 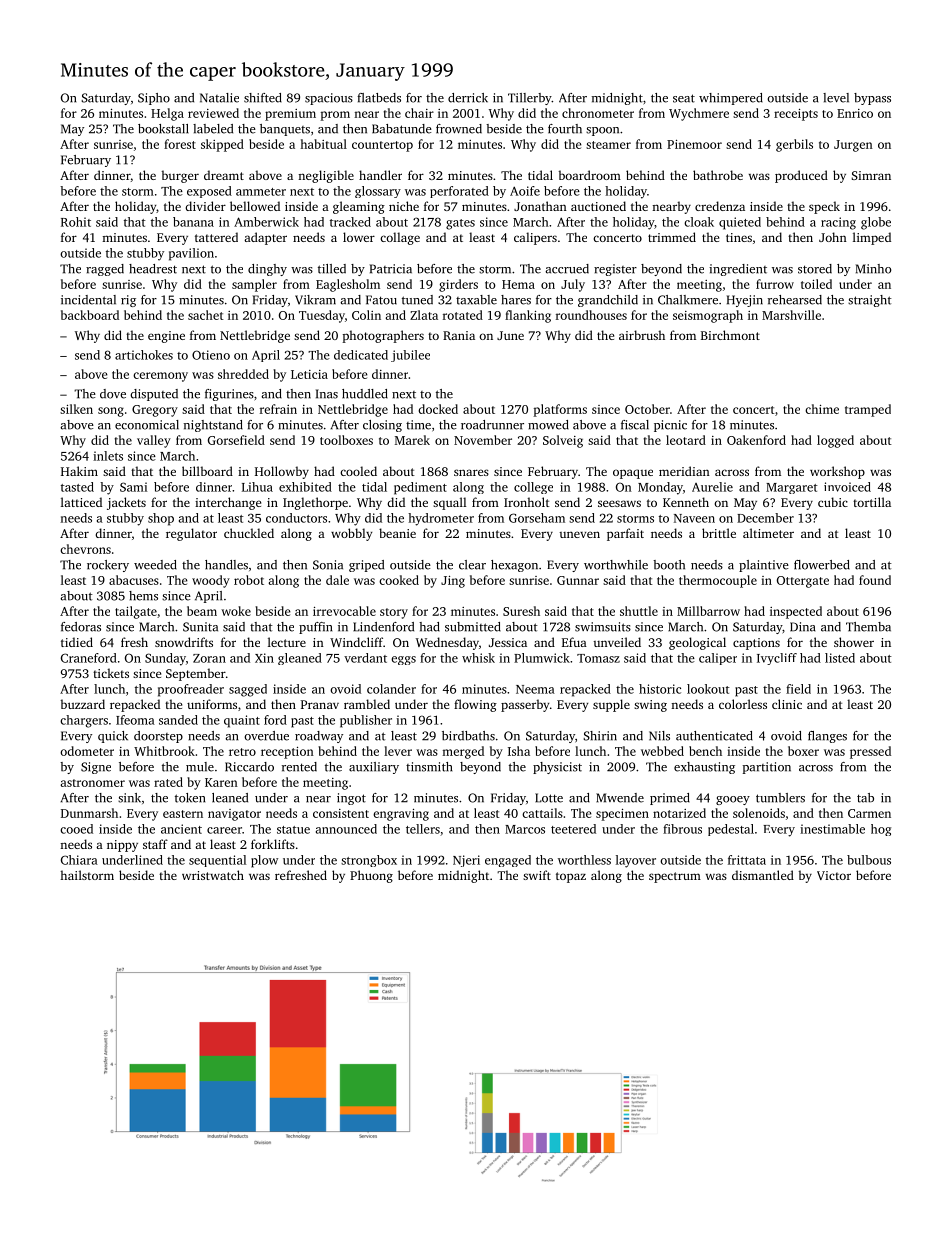 I want to click on cooed, so click(x=76, y=829).
